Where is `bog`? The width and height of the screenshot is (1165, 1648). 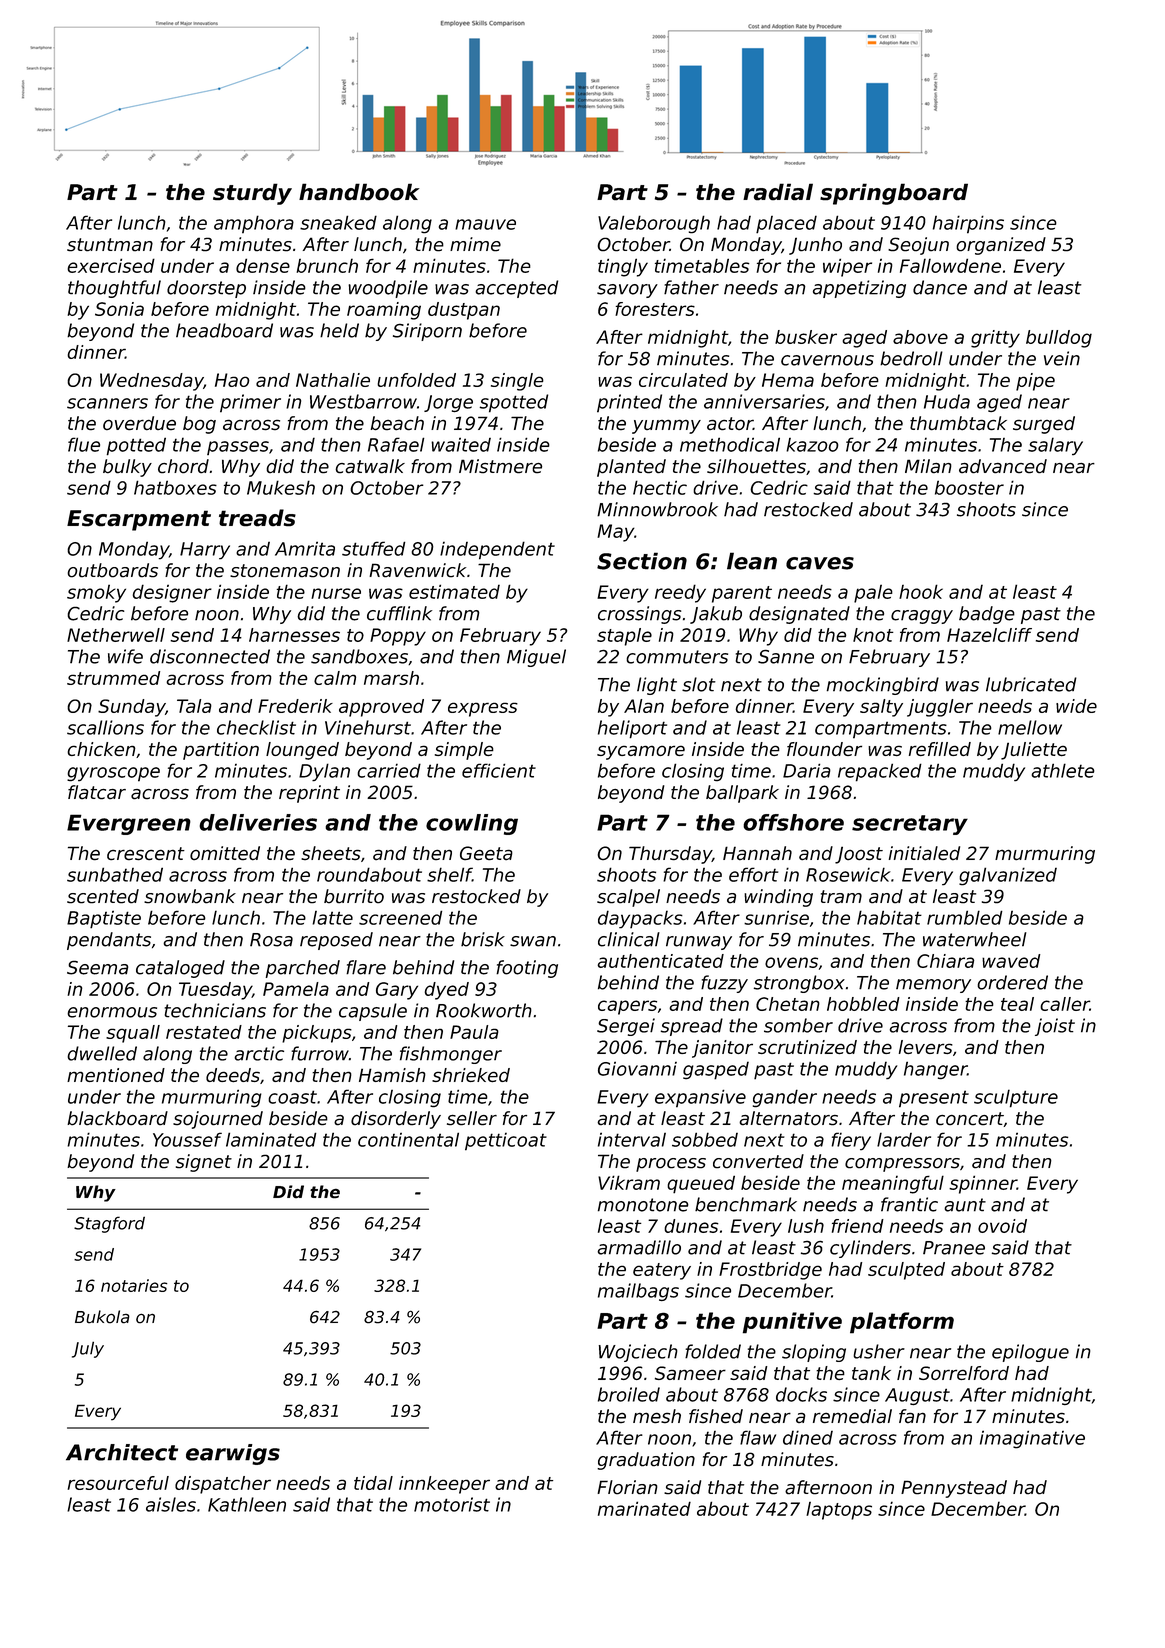 bog is located at coordinates (199, 425).
